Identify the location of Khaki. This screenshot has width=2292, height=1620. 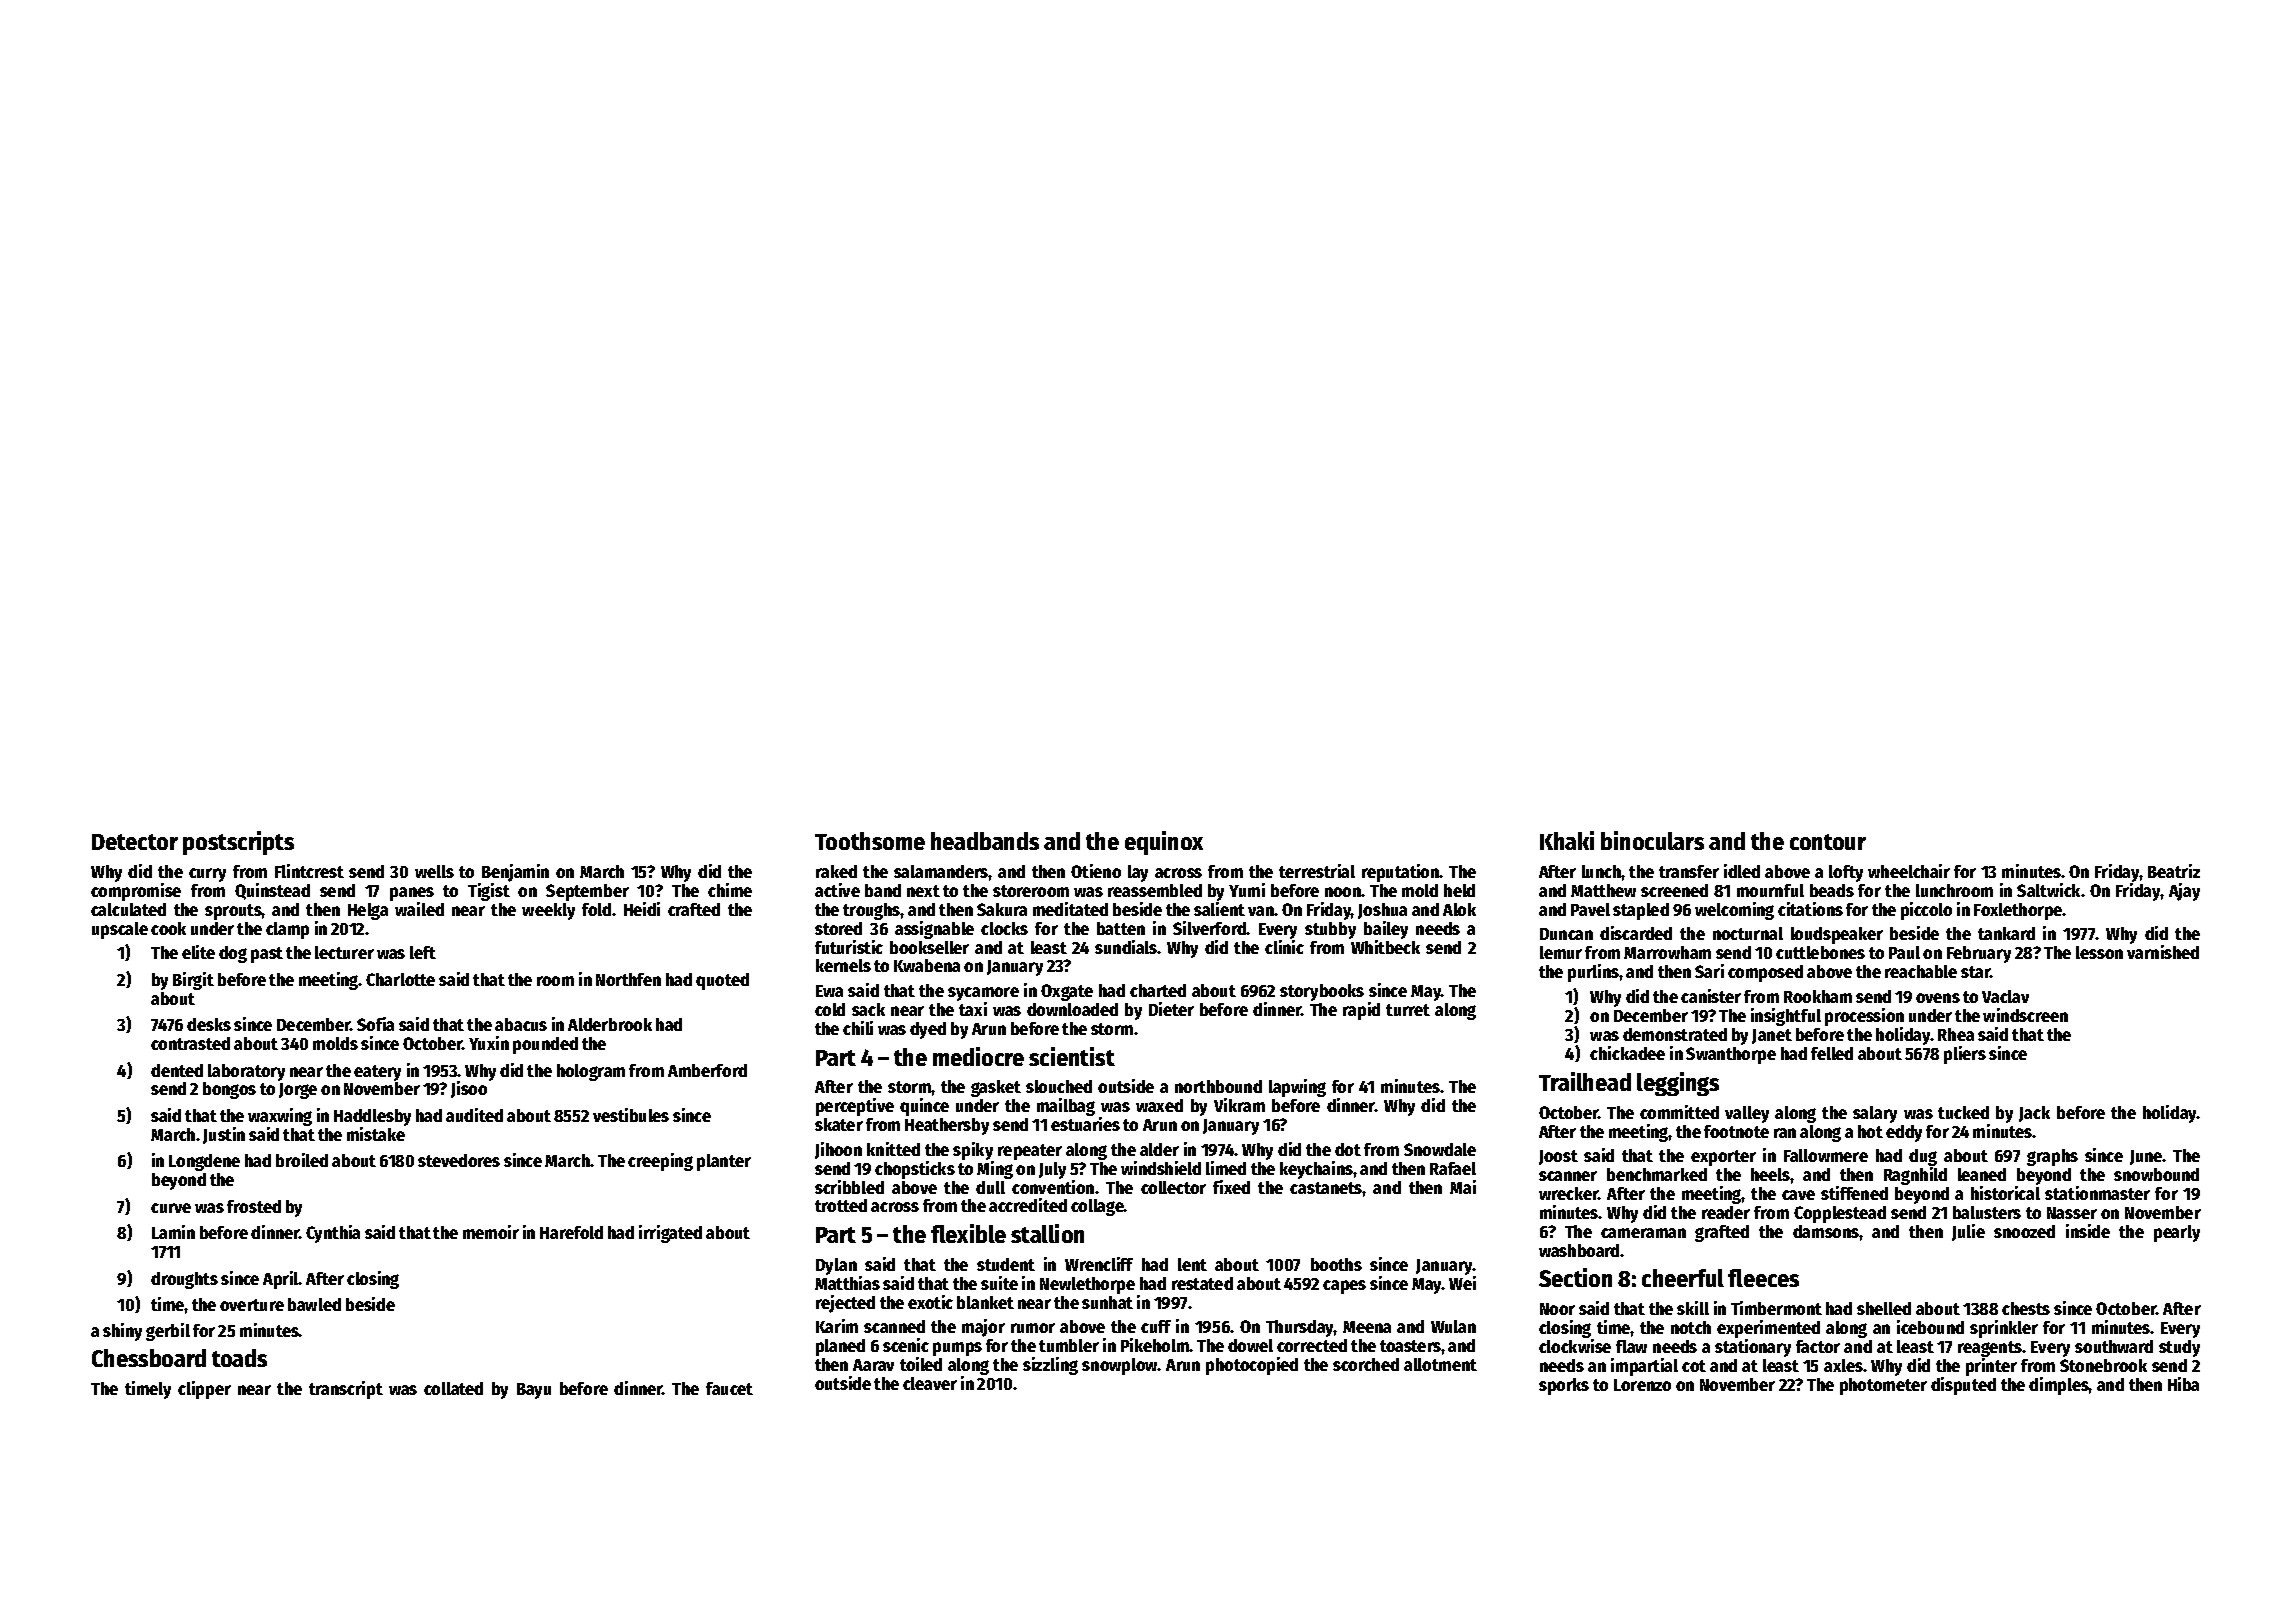
(1567, 840).
